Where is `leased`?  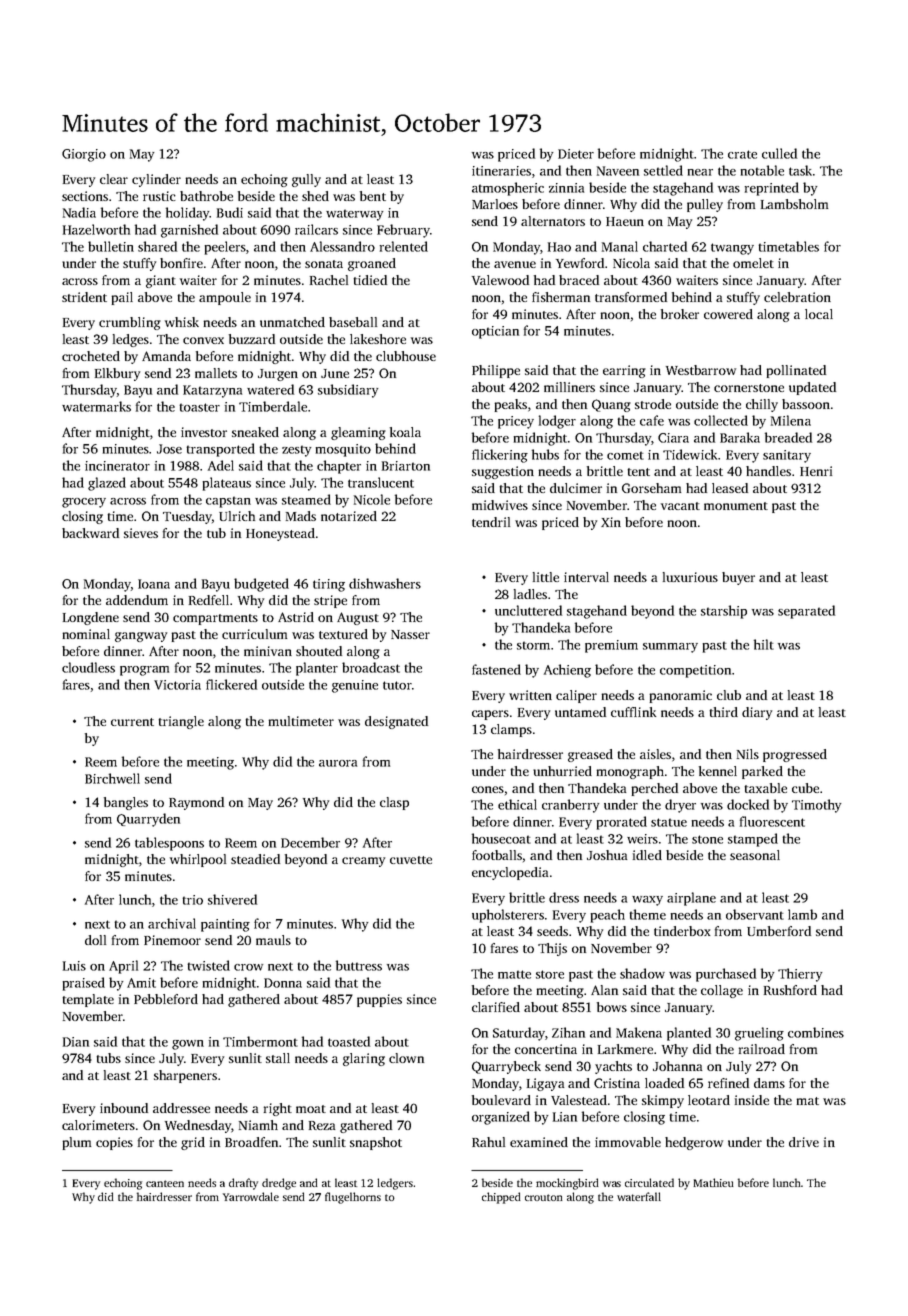
leased is located at coordinates (730, 488).
